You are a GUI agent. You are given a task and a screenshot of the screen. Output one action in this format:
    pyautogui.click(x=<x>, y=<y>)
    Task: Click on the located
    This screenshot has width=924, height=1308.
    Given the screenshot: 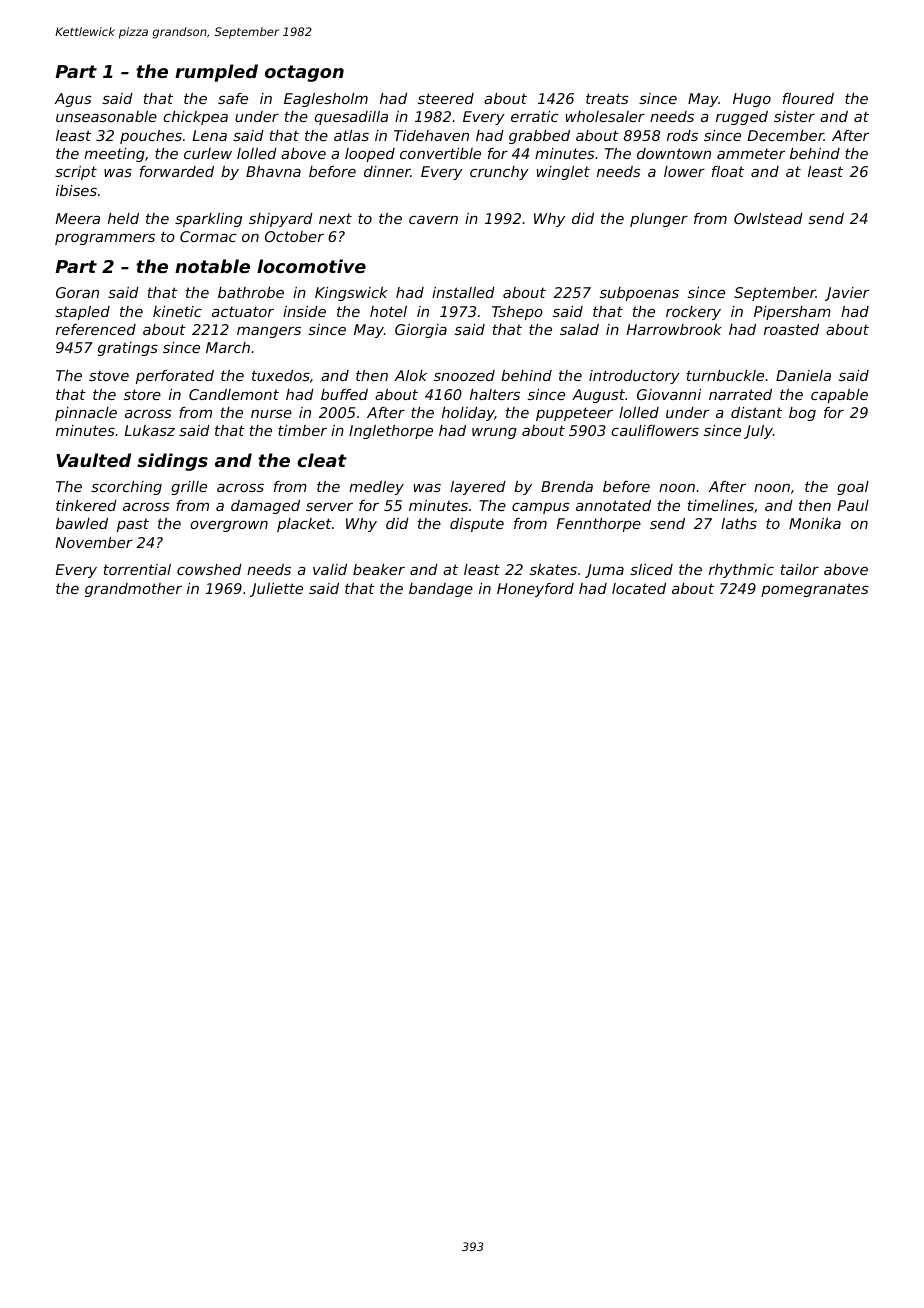 What is the action you would take?
    pyautogui.click(x=639, y=588)
